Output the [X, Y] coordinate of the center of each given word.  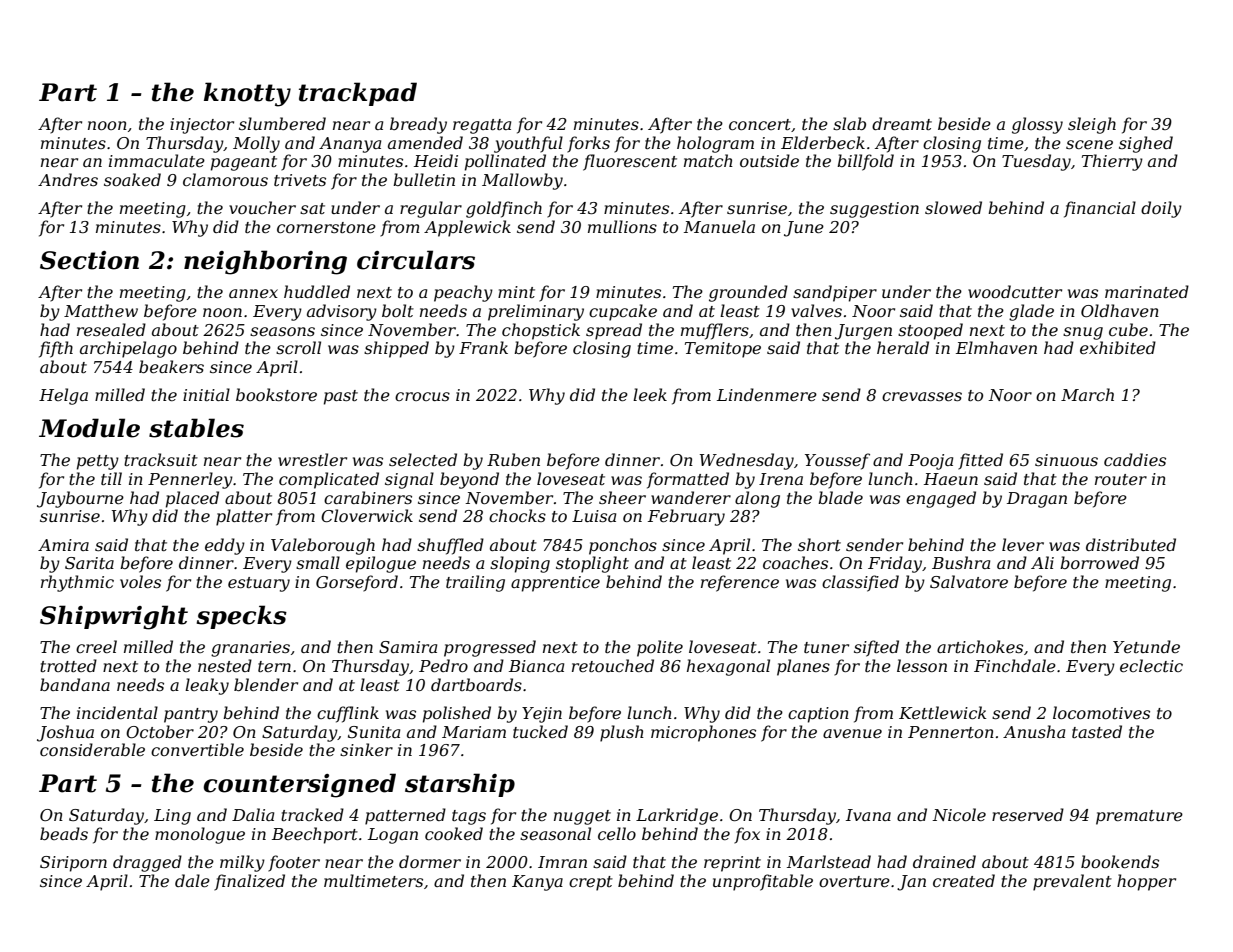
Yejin [542, 715]
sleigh [1092, 125]
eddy [225, 546]
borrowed [1099, 562]
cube [1128, 329]
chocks [517, 515]
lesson [922, 665]
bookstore [276, 394]
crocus [422, 396]
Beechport [315, 835]
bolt [398, 310]
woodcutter [1015, 291]
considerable [92, 749]
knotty [247, 94]
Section [89, 260]
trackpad [358, 94]
